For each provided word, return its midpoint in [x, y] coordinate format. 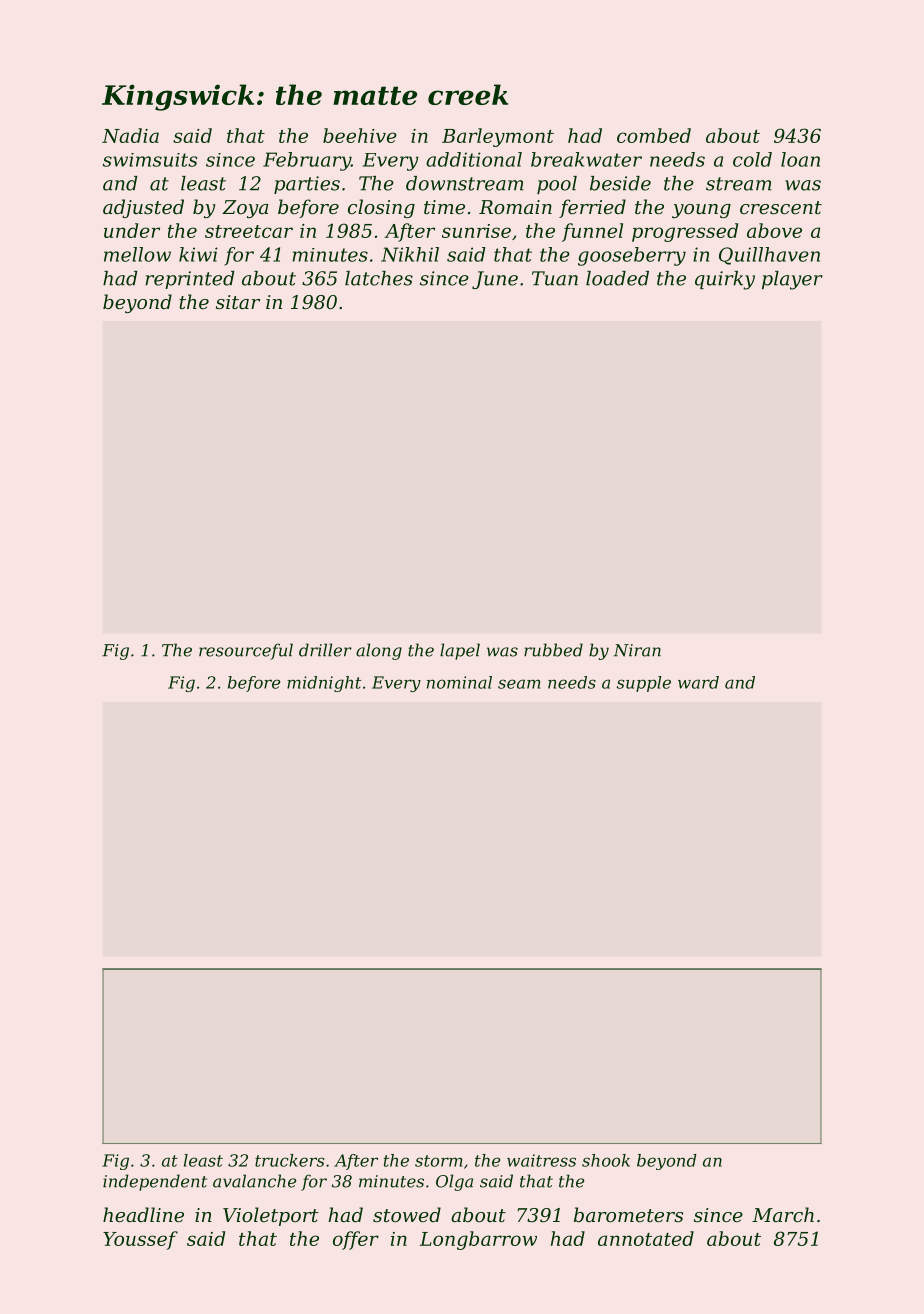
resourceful [246, 651]
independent [155, 1182]
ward [698, 682]
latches [379, 278]
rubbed [553, 650]
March [783, 1214]
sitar [238, 302]
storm [438, 1161]
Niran [637, 650]
